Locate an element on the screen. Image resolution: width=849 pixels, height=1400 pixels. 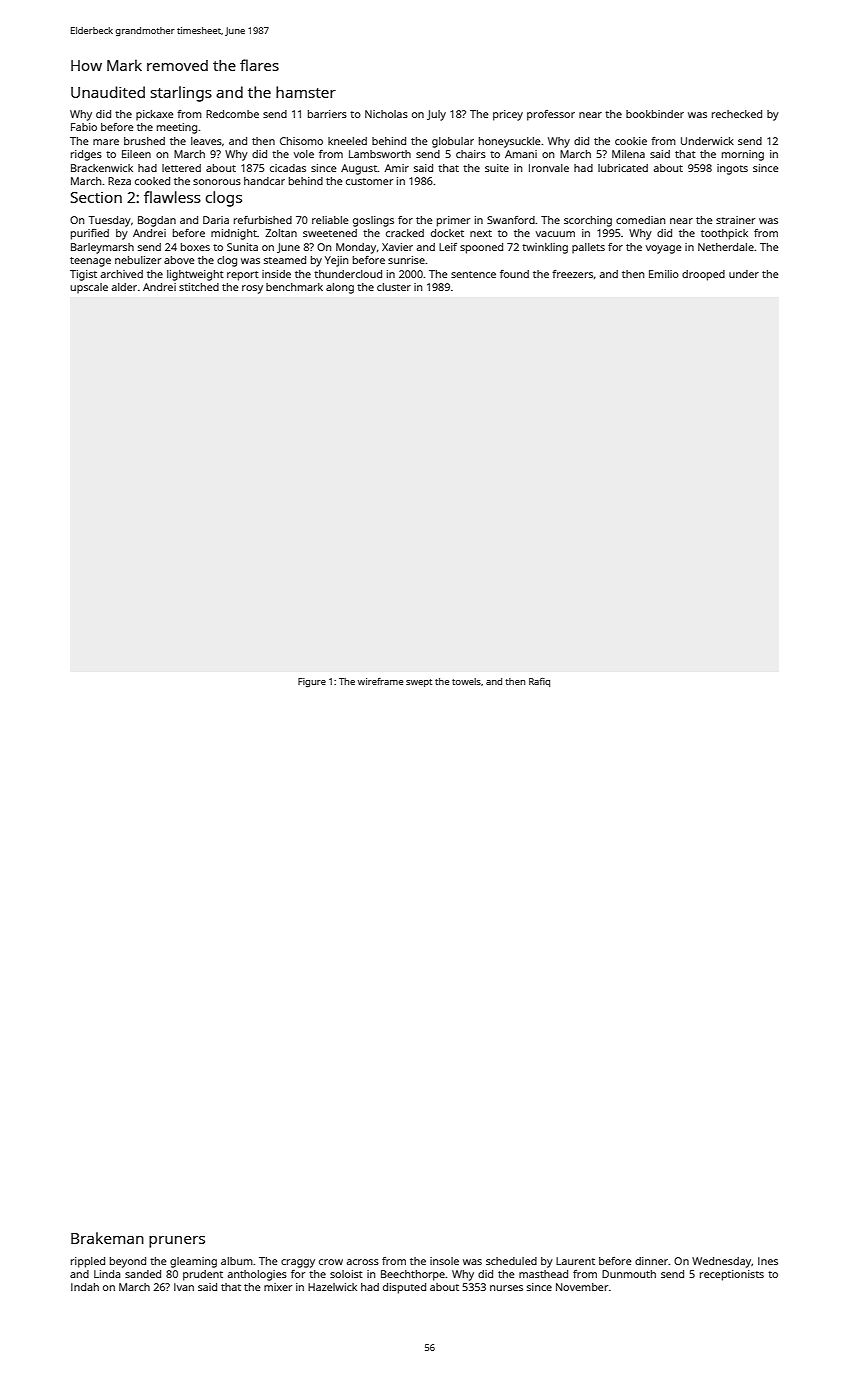
bookbinder is located at coordinates (655, 114).
